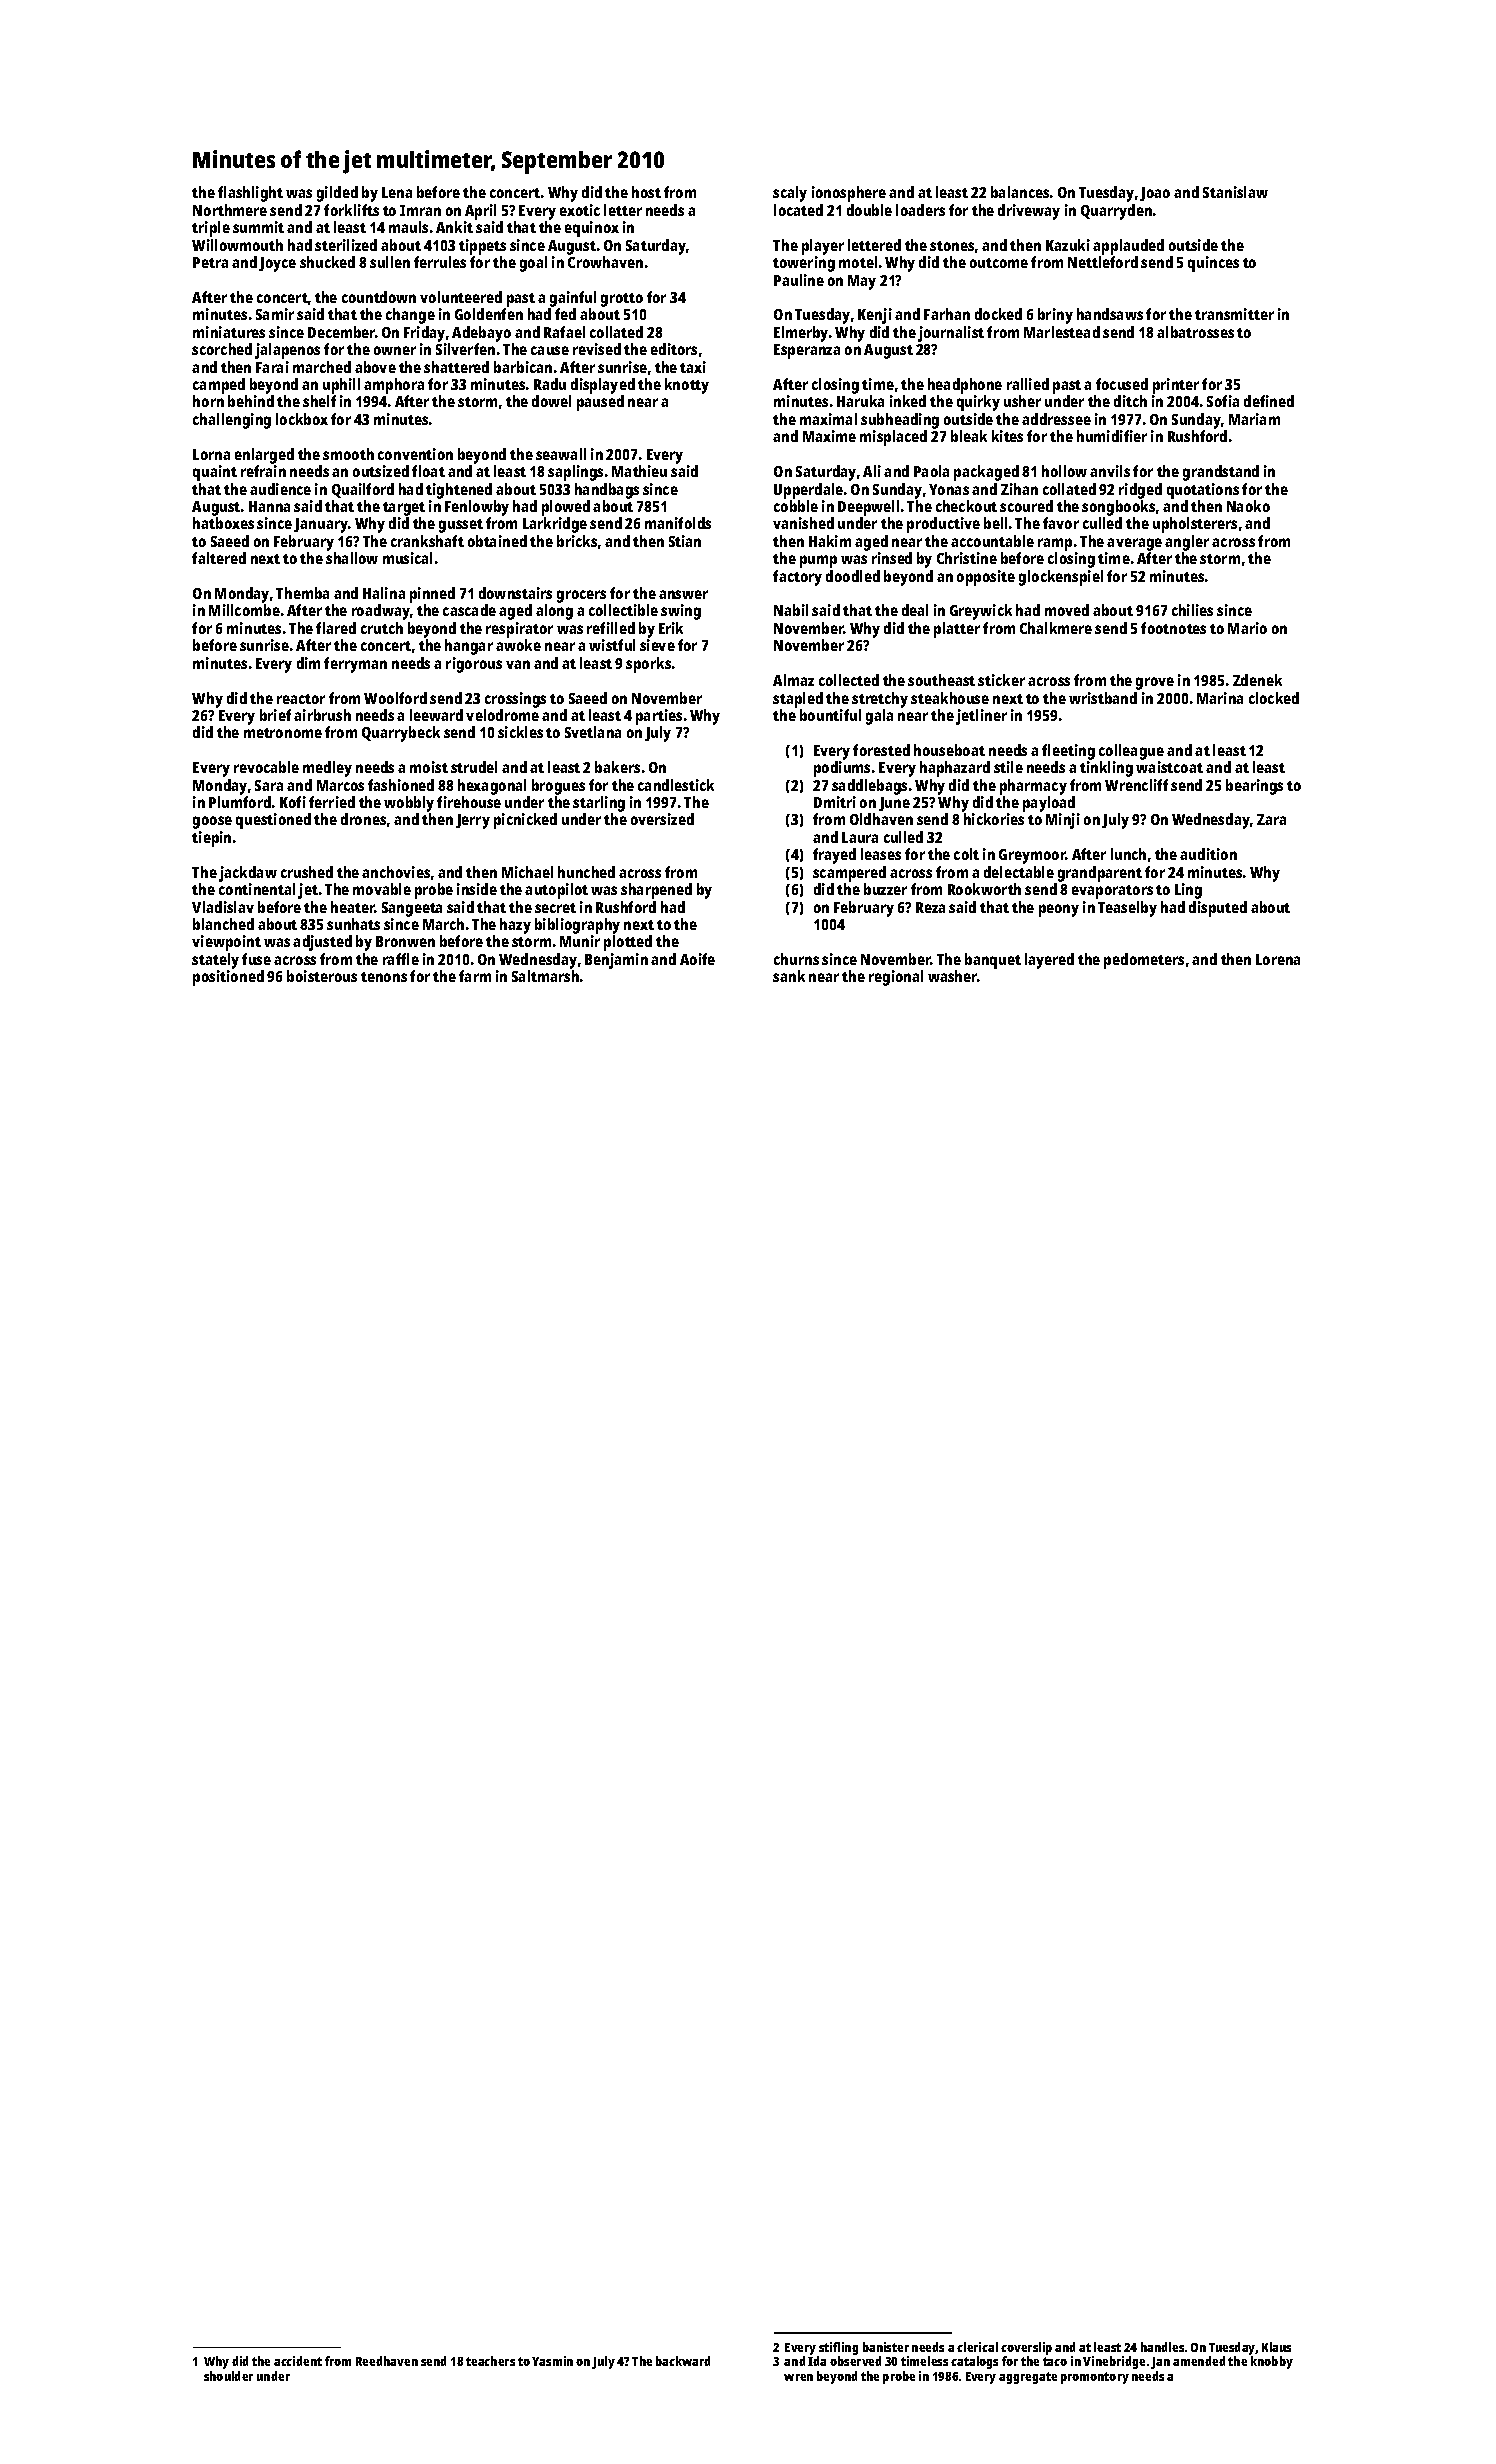  I want to click on teachers, so click(490, 2361).
